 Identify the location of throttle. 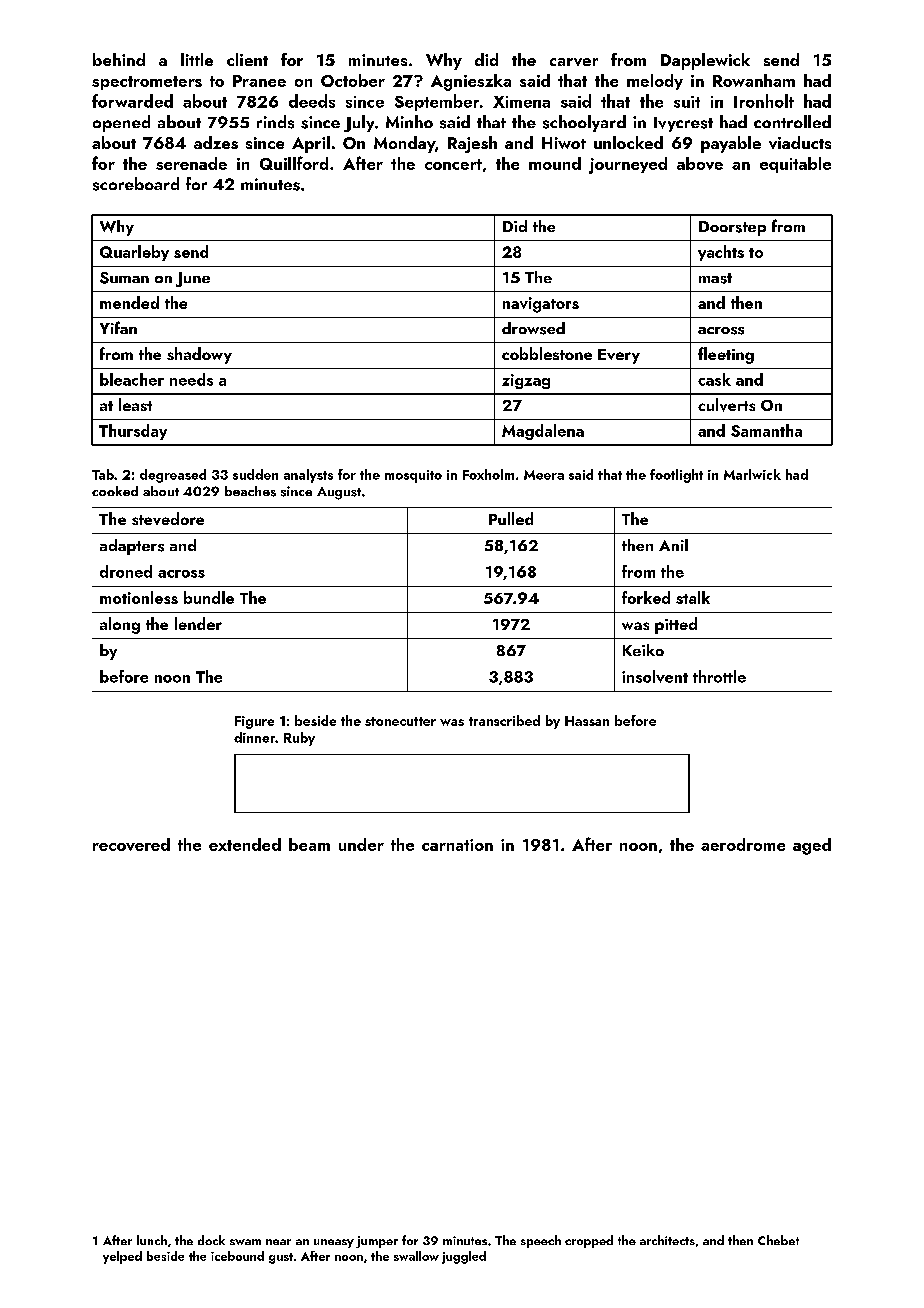
(719, 676).
